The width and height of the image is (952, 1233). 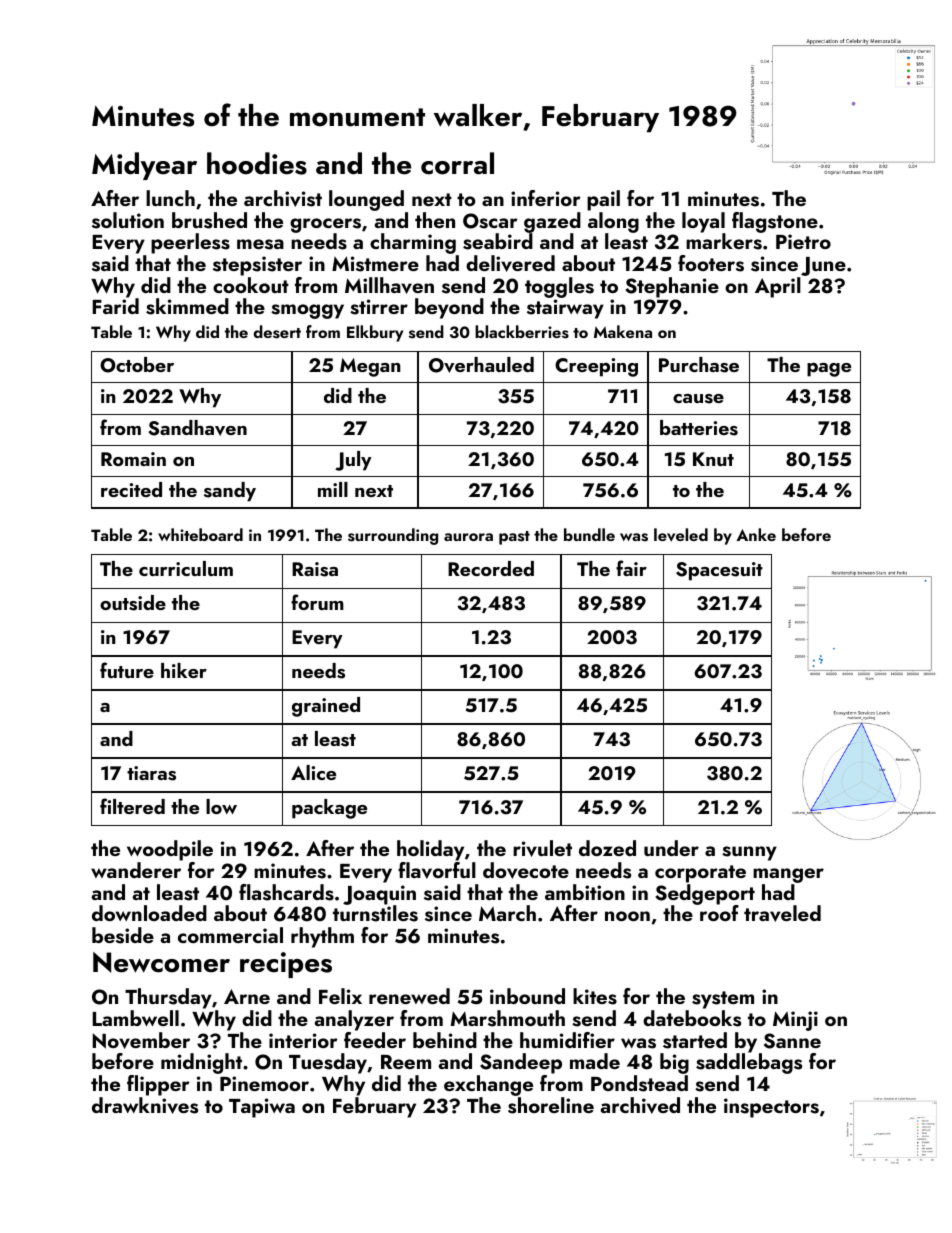 What do you see at coordinates (184, 670) in the image?
I see `hiker` at bounding box center [184, 670].
